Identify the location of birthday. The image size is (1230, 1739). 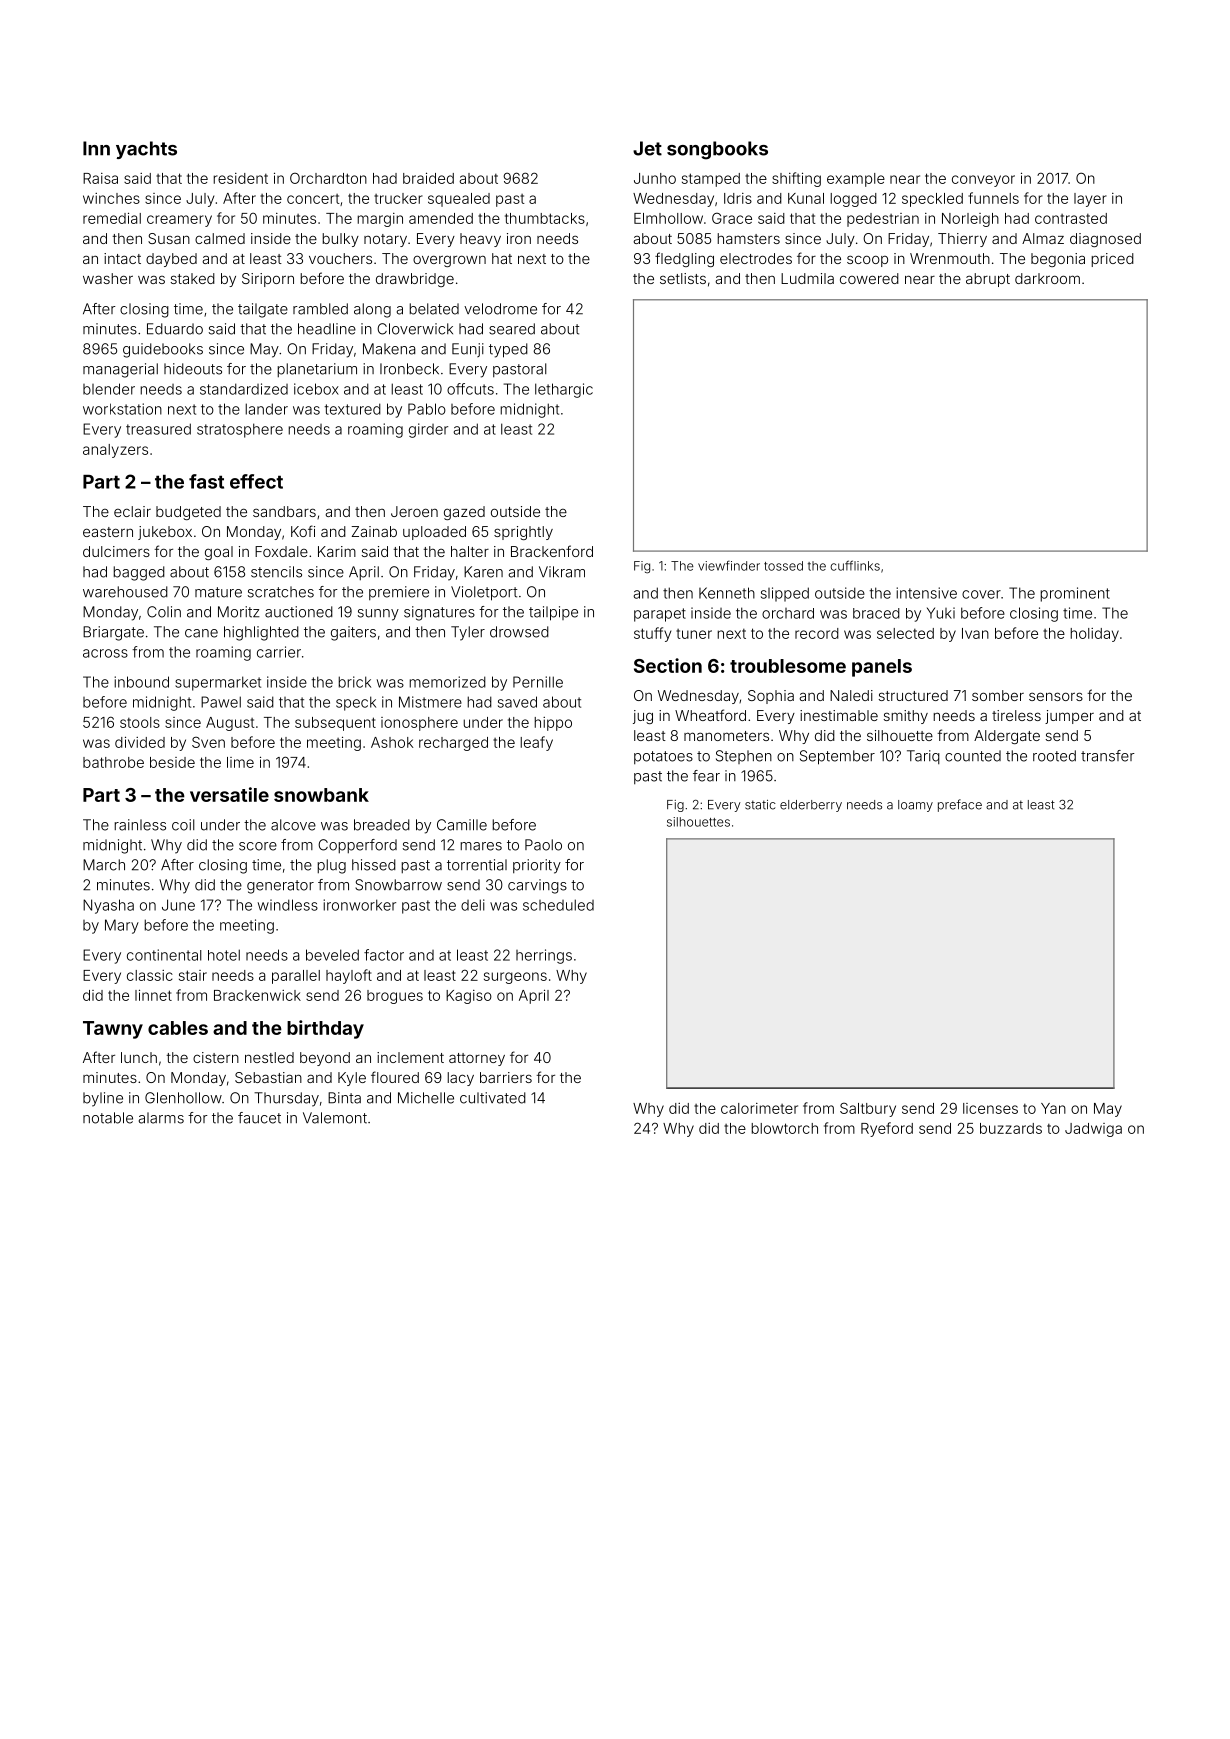
(325, 1029).
